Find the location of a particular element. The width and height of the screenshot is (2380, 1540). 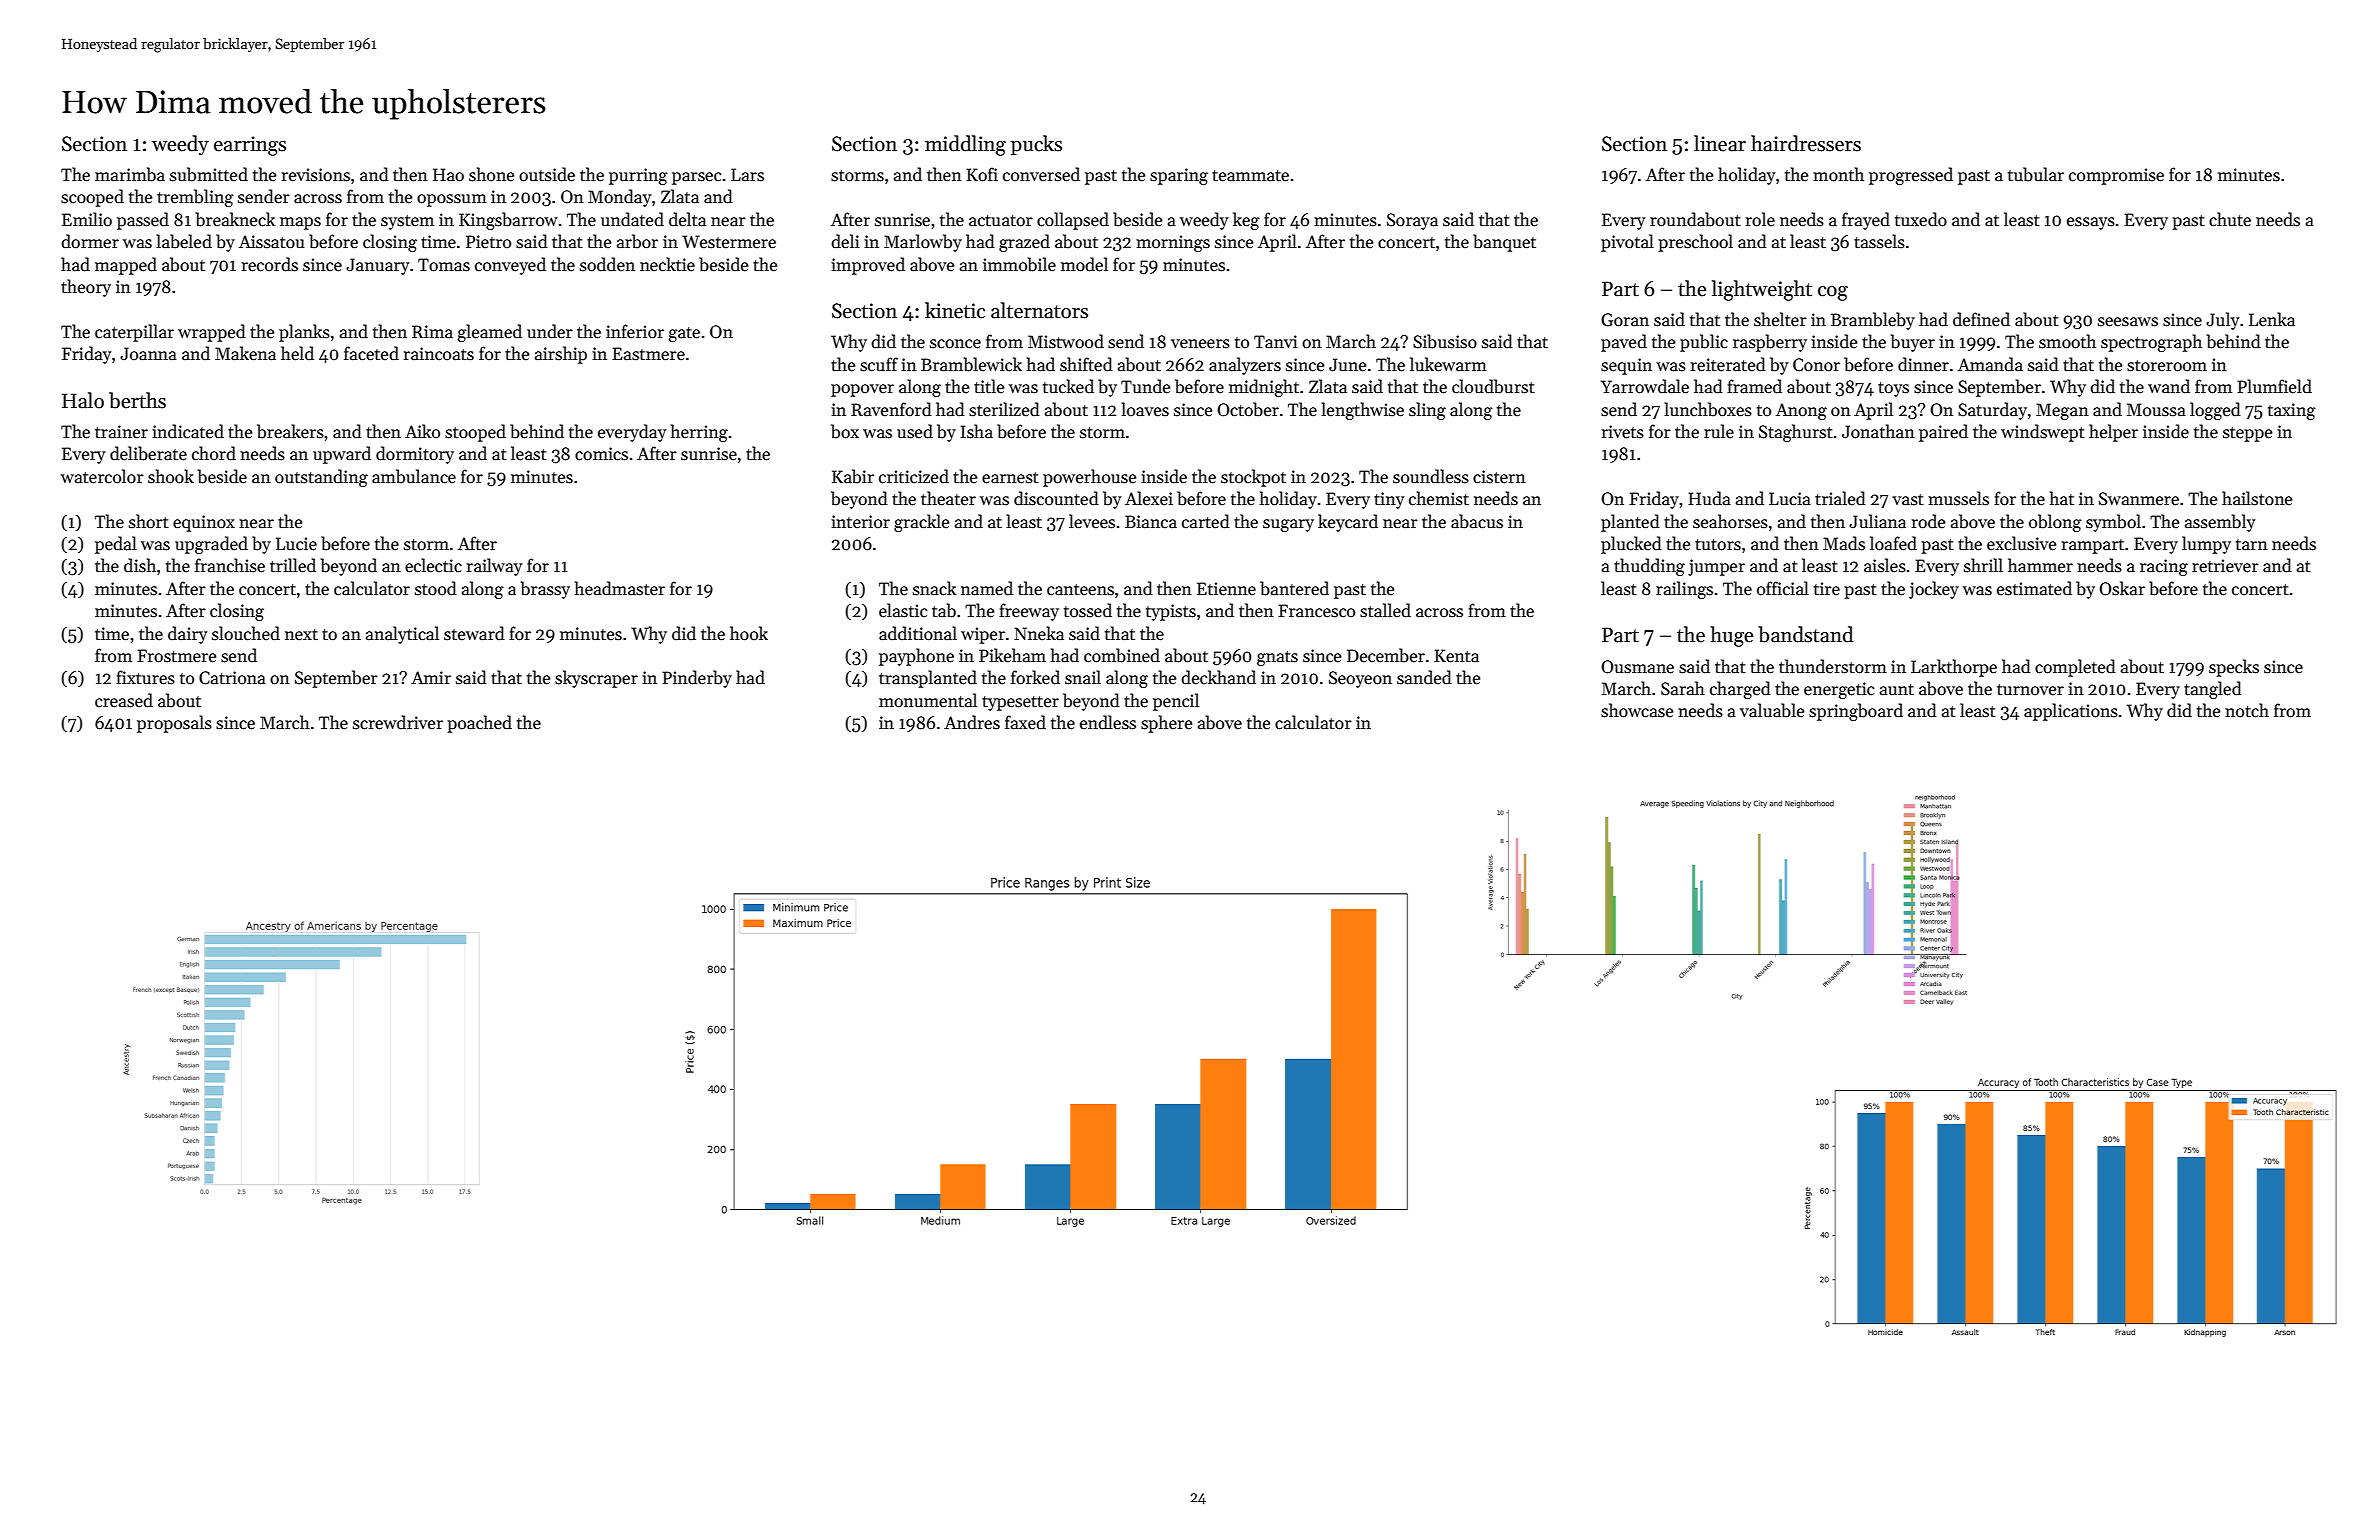

dairy is located at coordinates (188, 635).
